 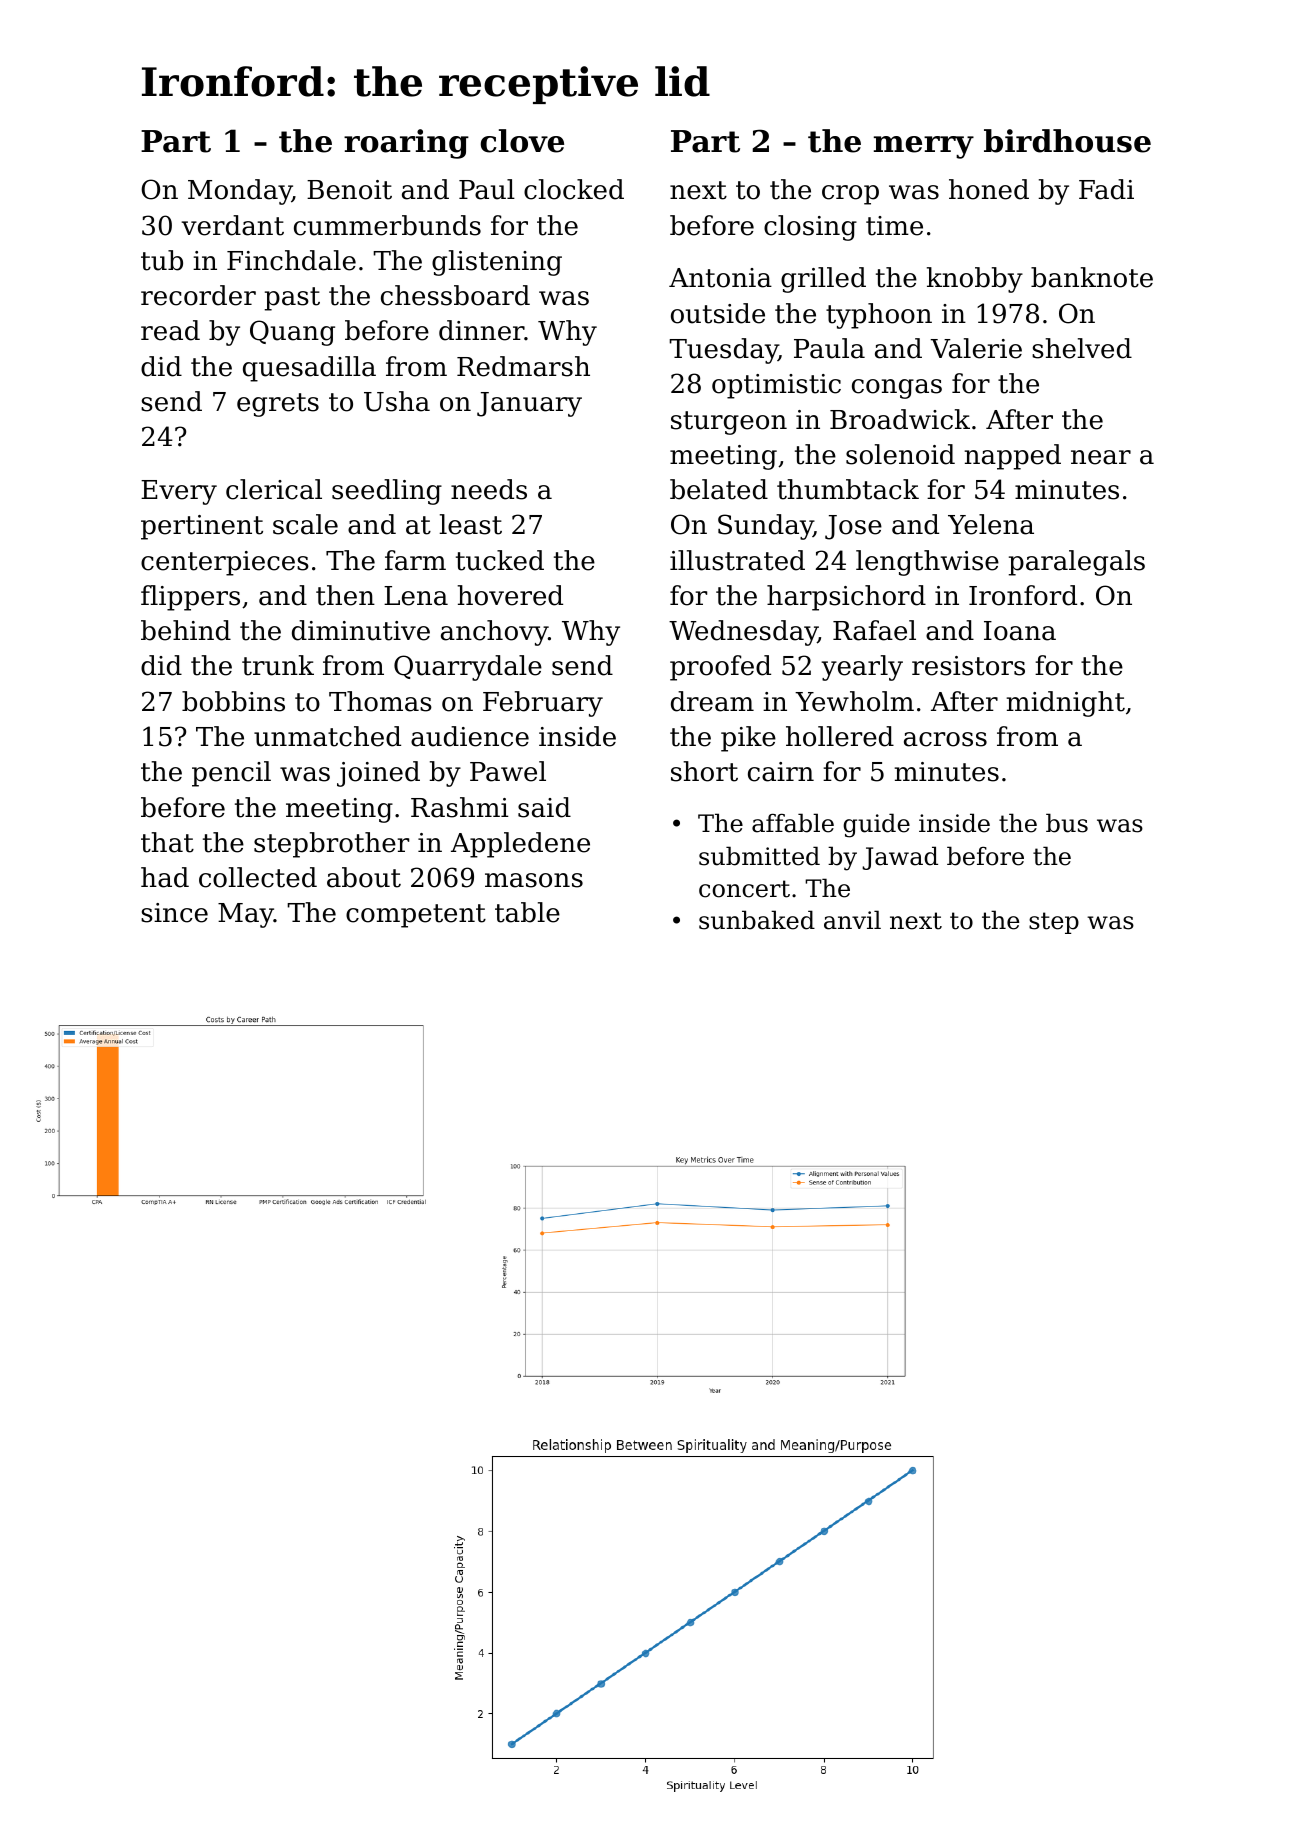 I want to click on merry, so click(x=924, y=147).
